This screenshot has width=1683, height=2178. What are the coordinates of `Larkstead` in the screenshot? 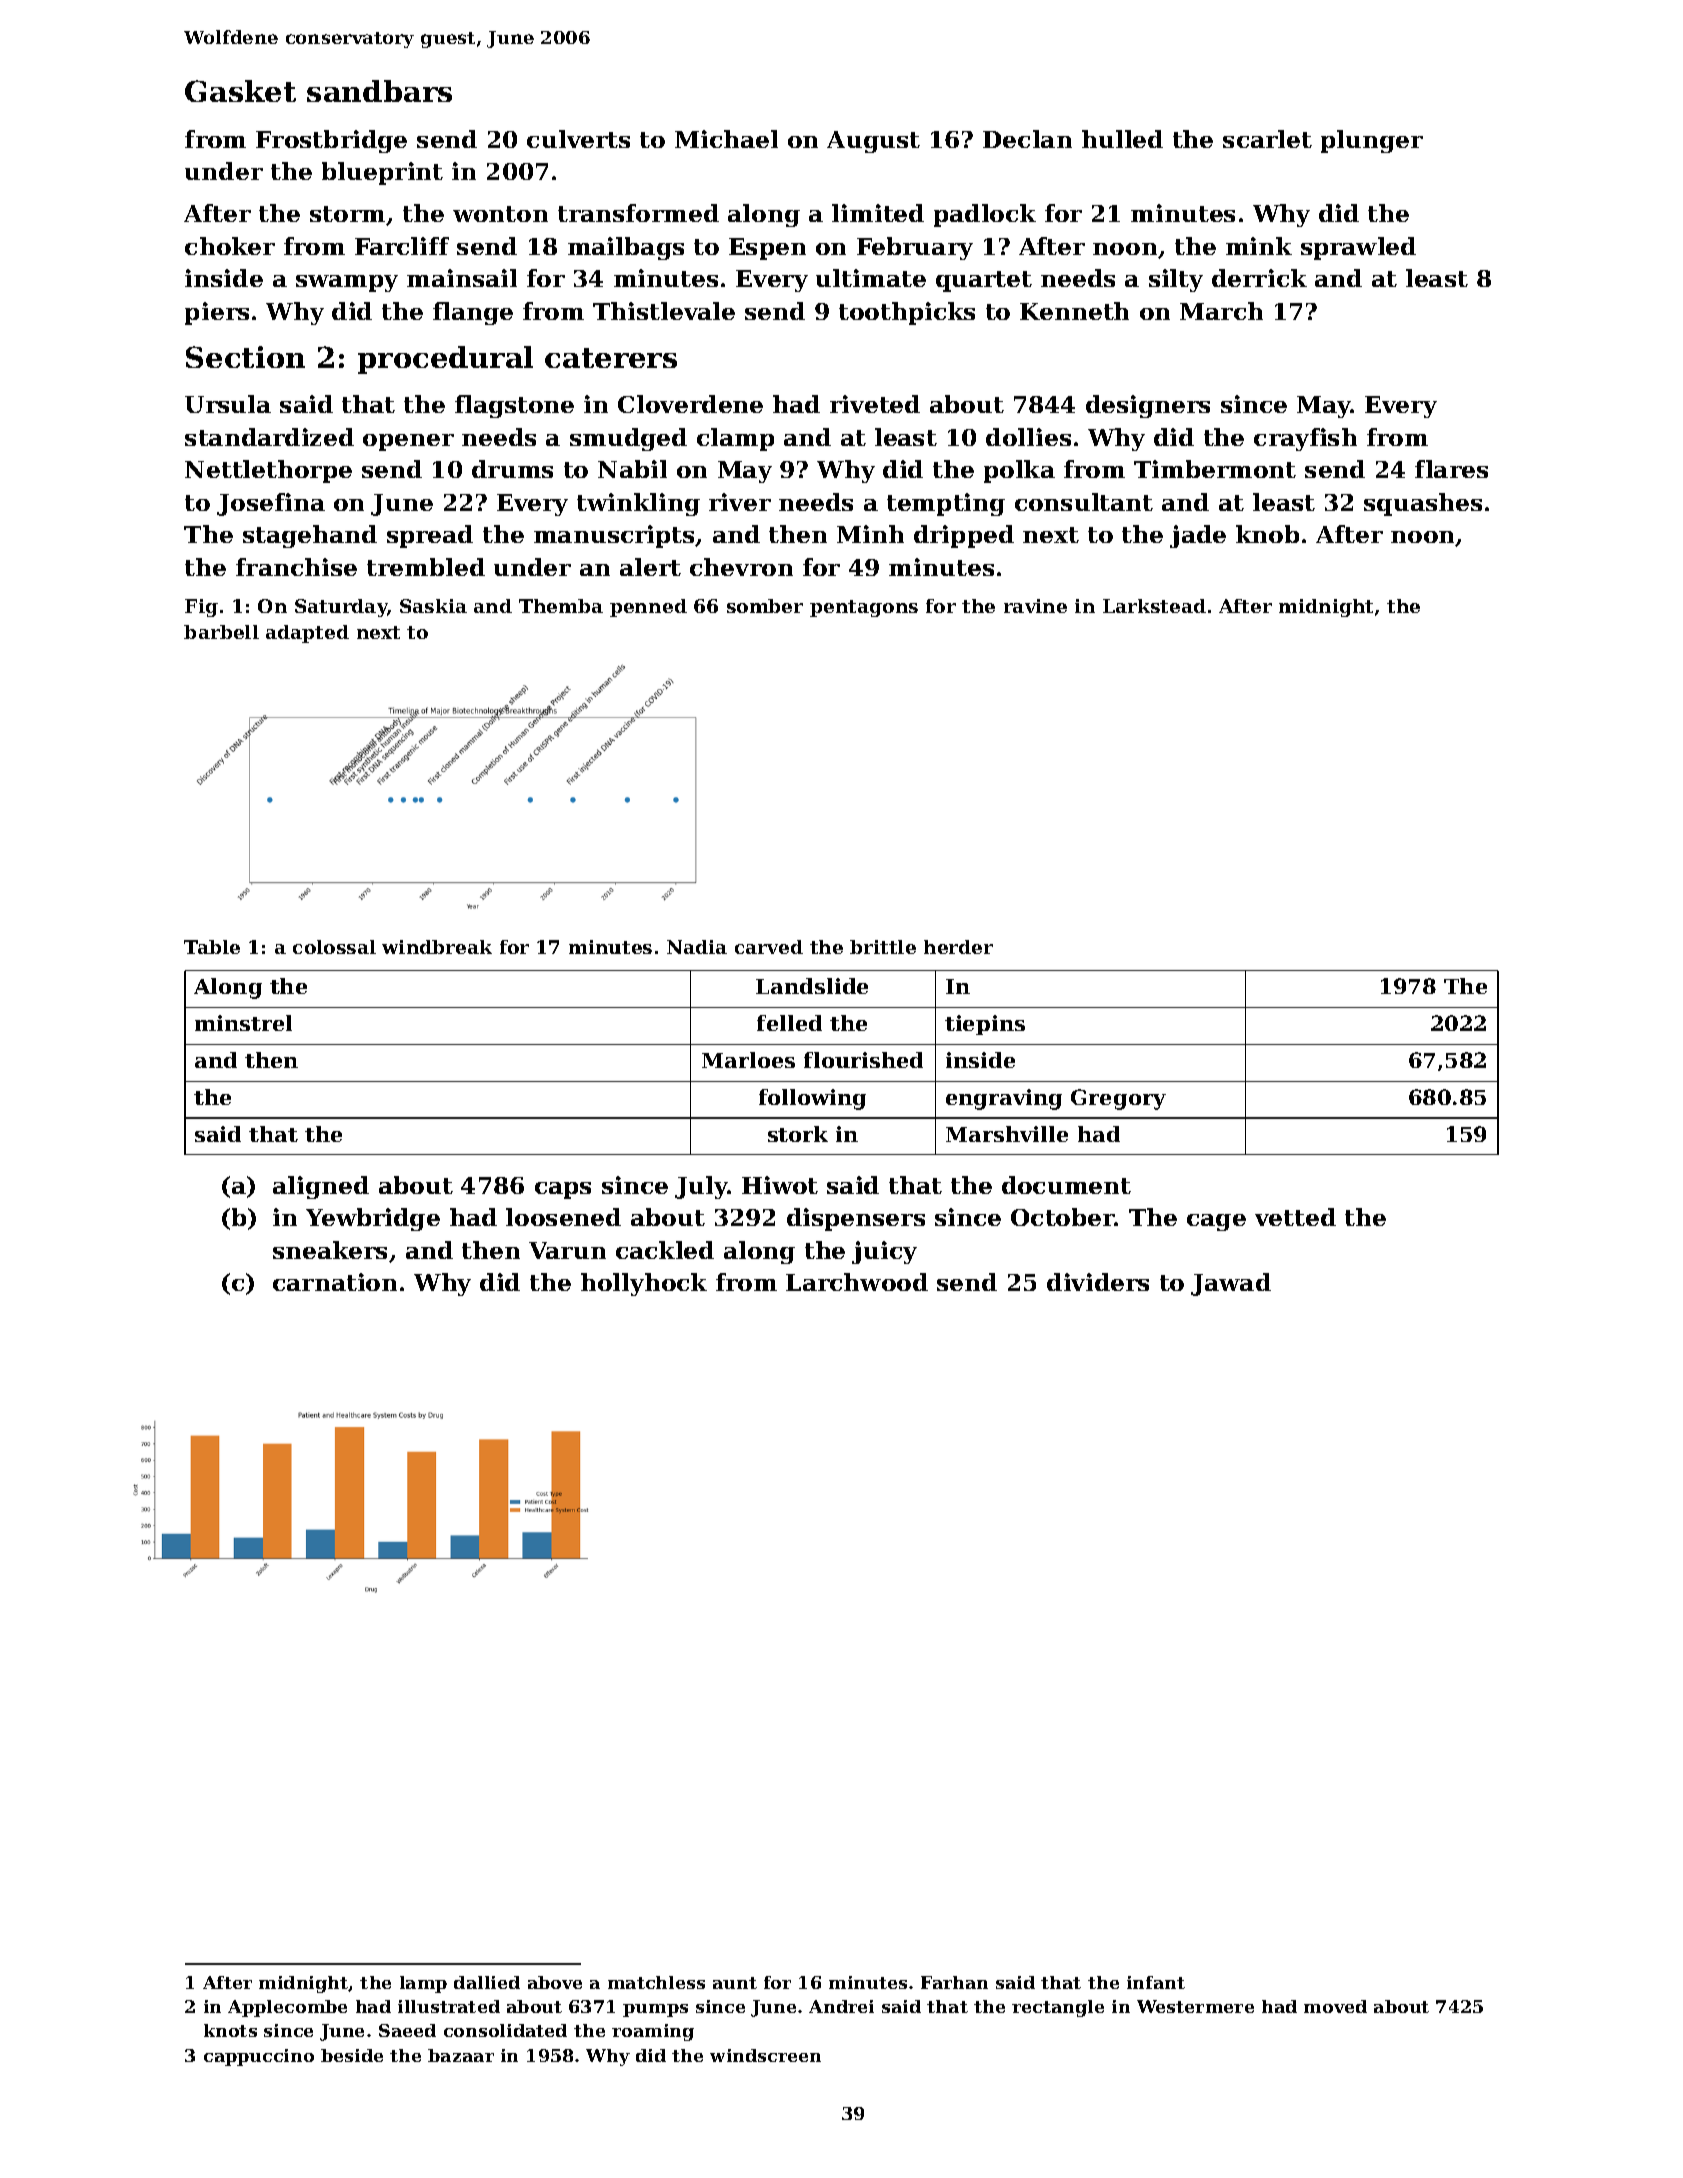 It's located at (1154, 606).
